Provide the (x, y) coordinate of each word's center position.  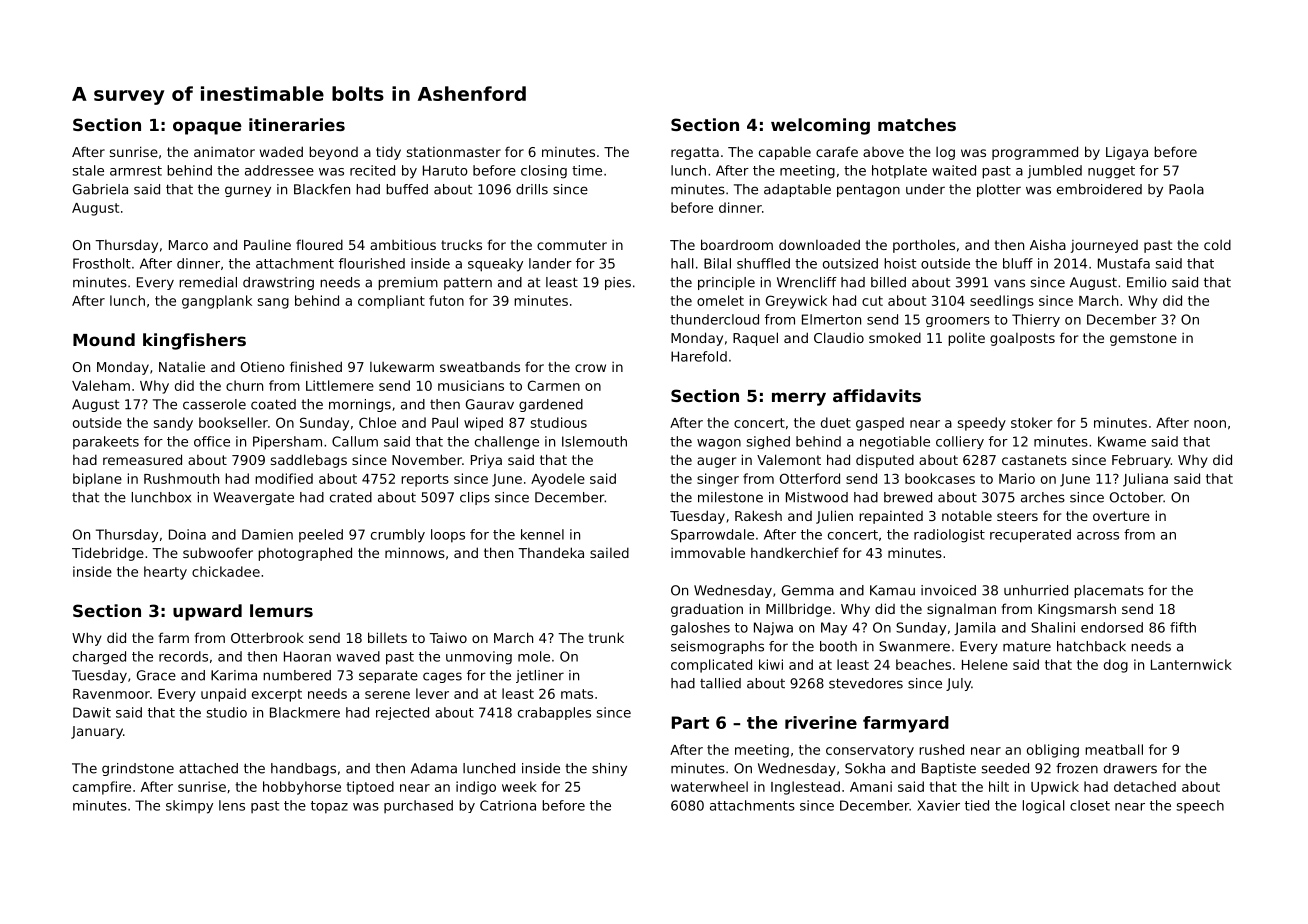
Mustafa (1124, 263)
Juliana (1145, 480)
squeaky (495, 265)
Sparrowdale (712, 536)
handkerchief (795, 552)
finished (316, 366)
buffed (407, 189)
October (1136, 497)
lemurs (281, 610)
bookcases (940, 478)
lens (232, 805)
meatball (1114, 749)
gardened (551, 405)
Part (690, 722)
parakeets (106, 443)
